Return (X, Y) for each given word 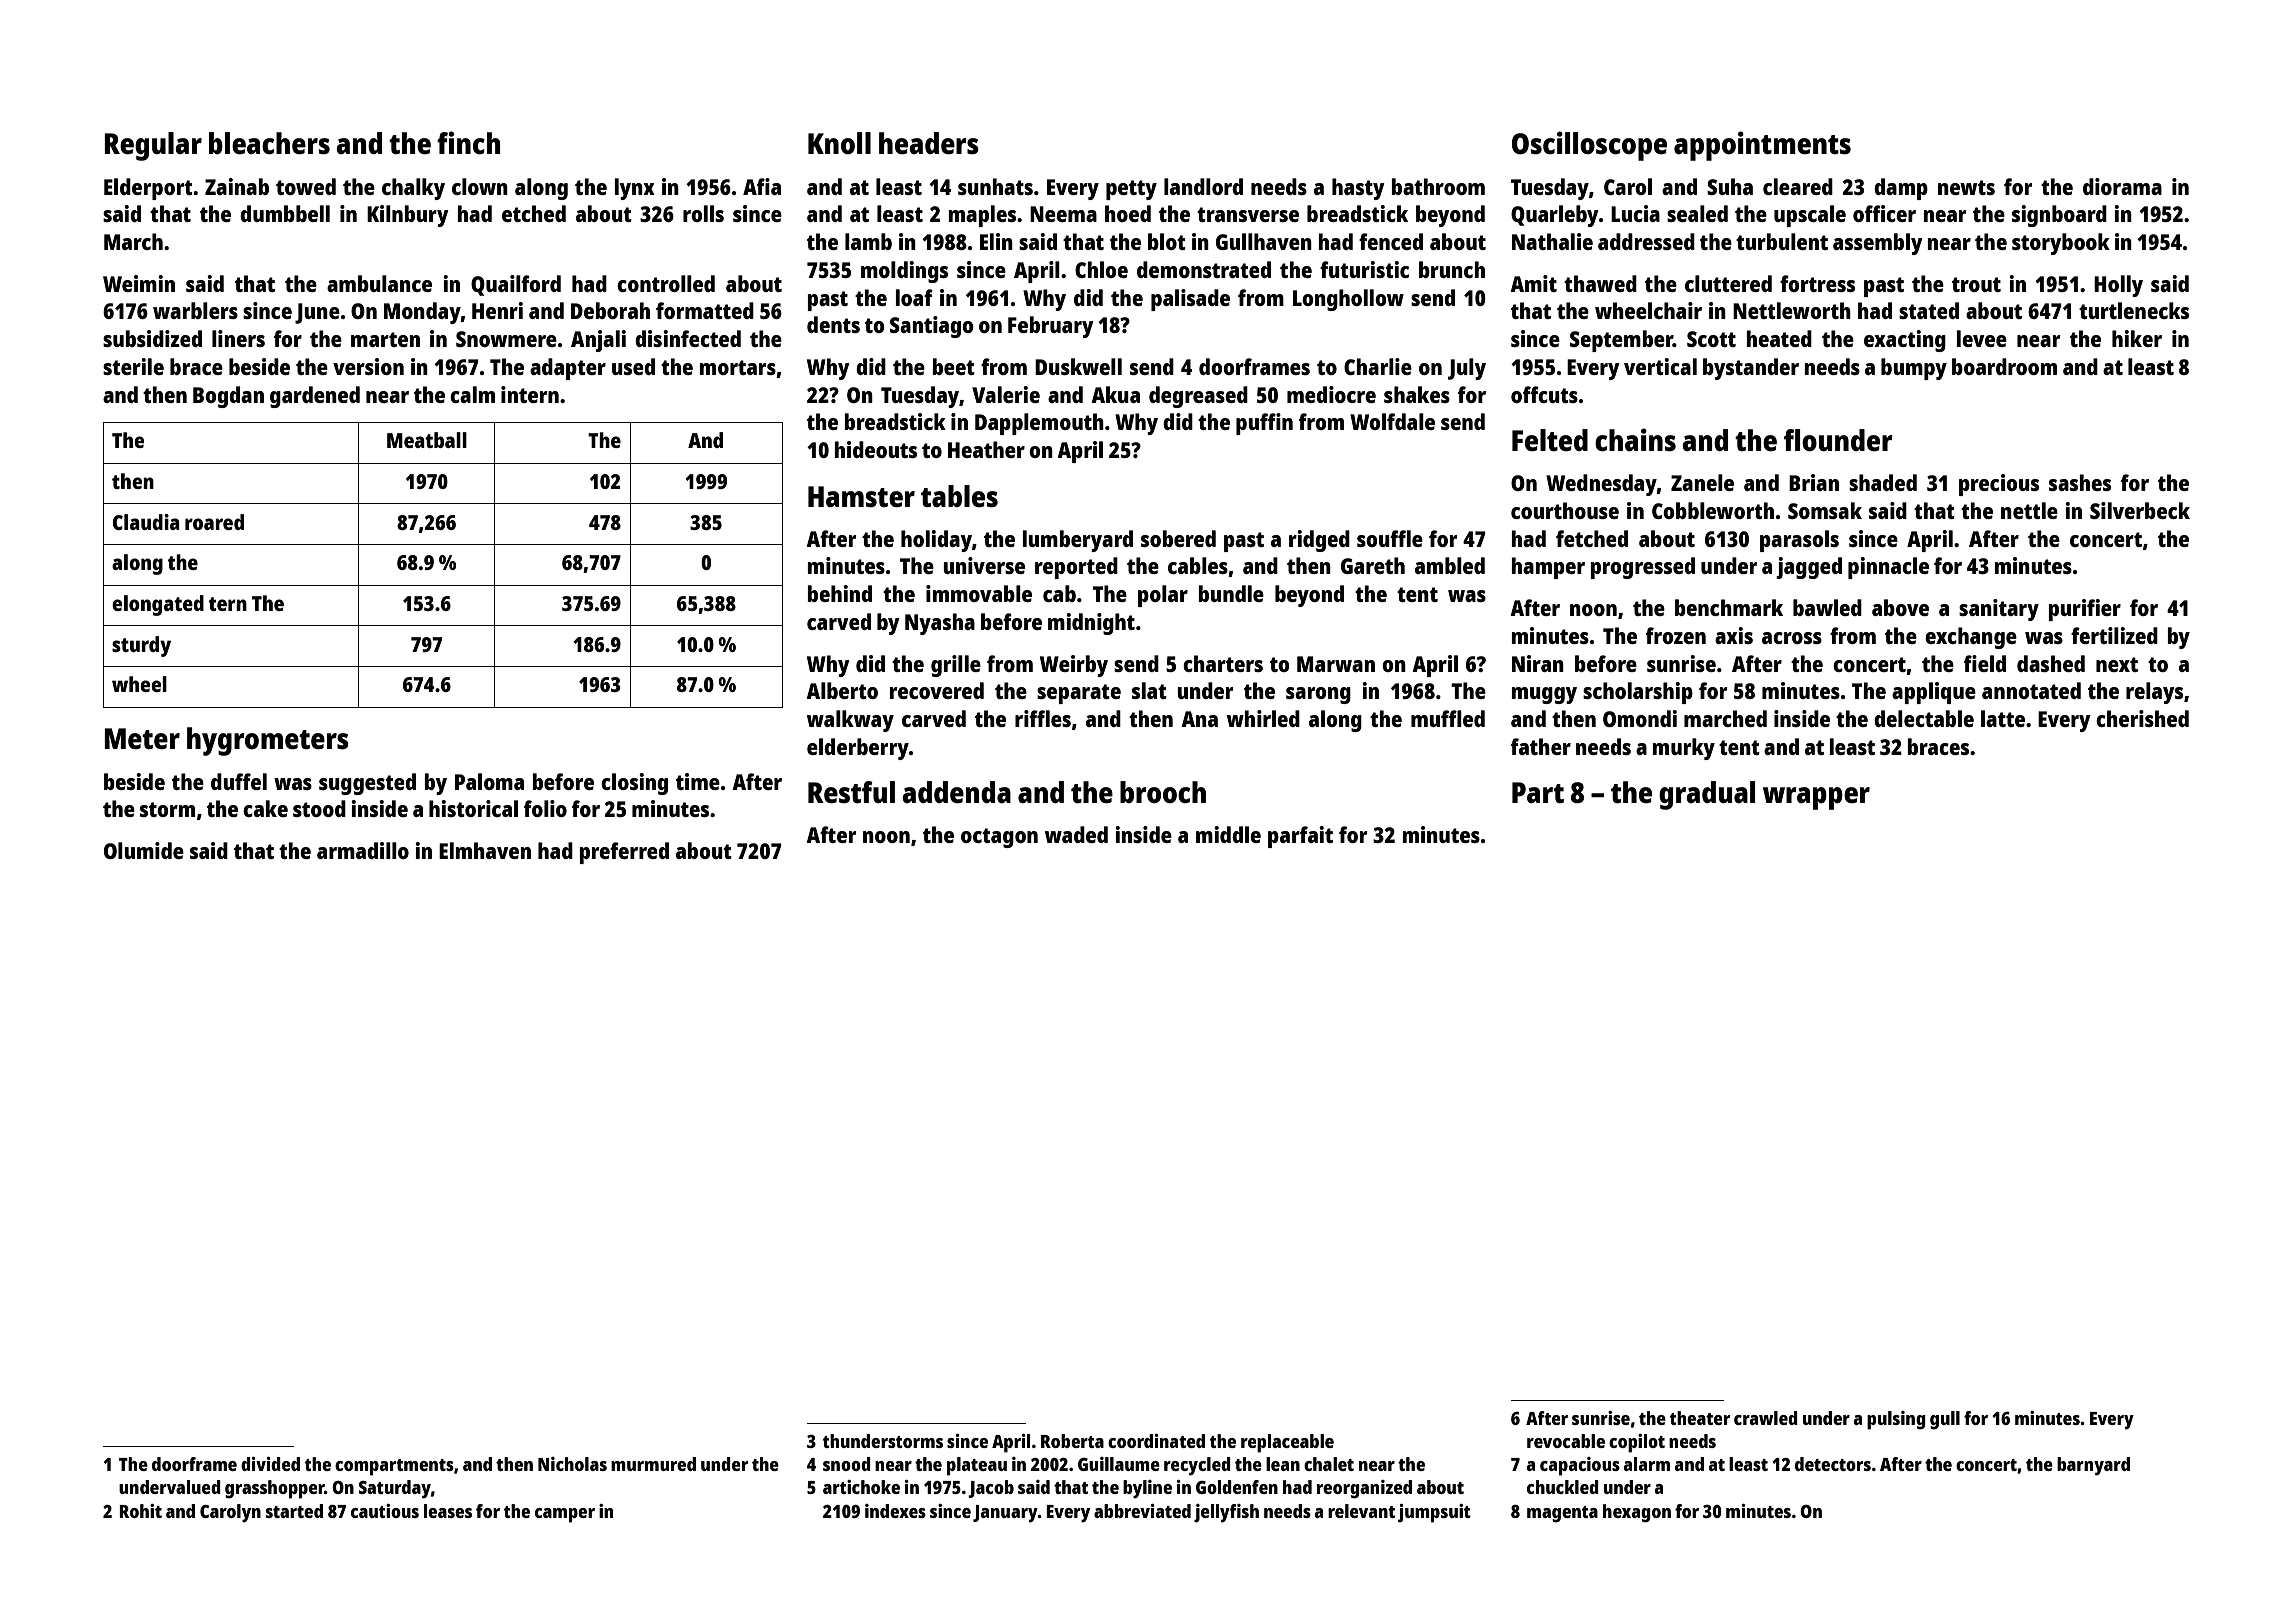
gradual (1707, 795)
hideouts (876, 449)
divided (270, 1464)
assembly (1878, 244)
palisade (1190, 300)
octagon (999, 838)
